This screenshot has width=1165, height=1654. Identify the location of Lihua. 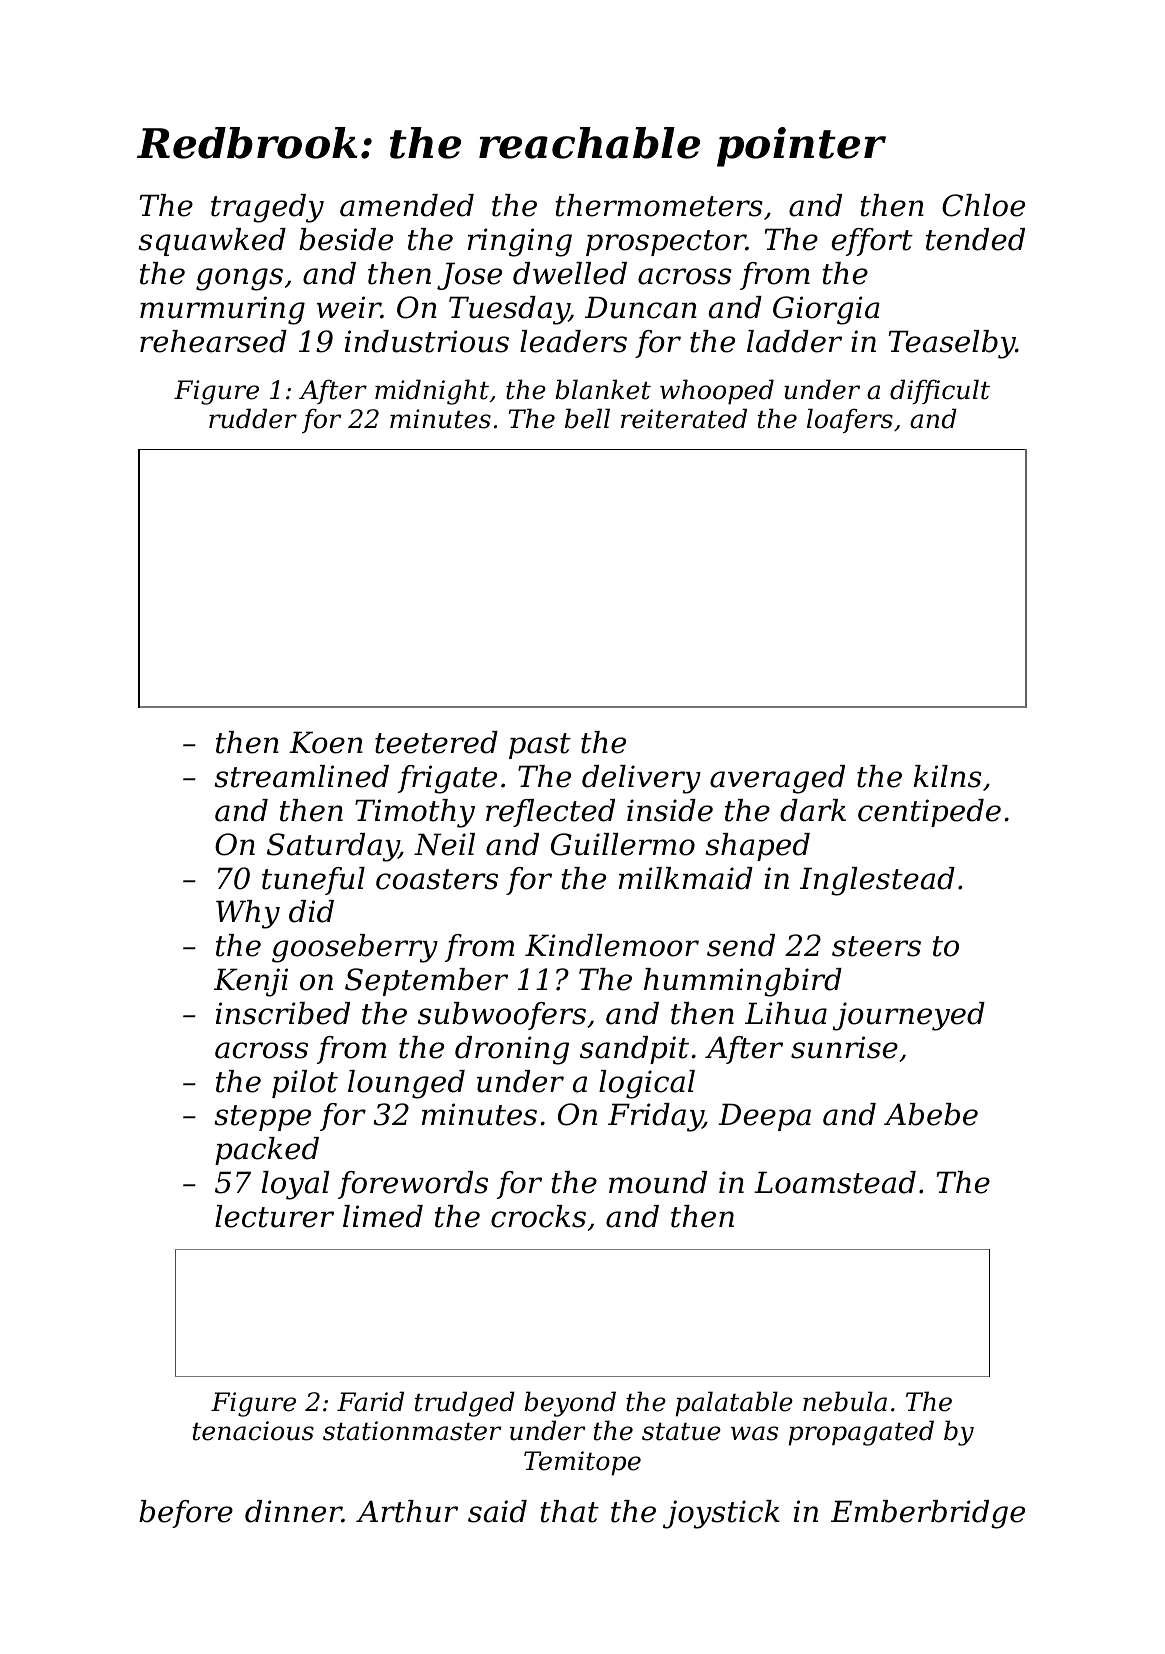
(786, 1013).
